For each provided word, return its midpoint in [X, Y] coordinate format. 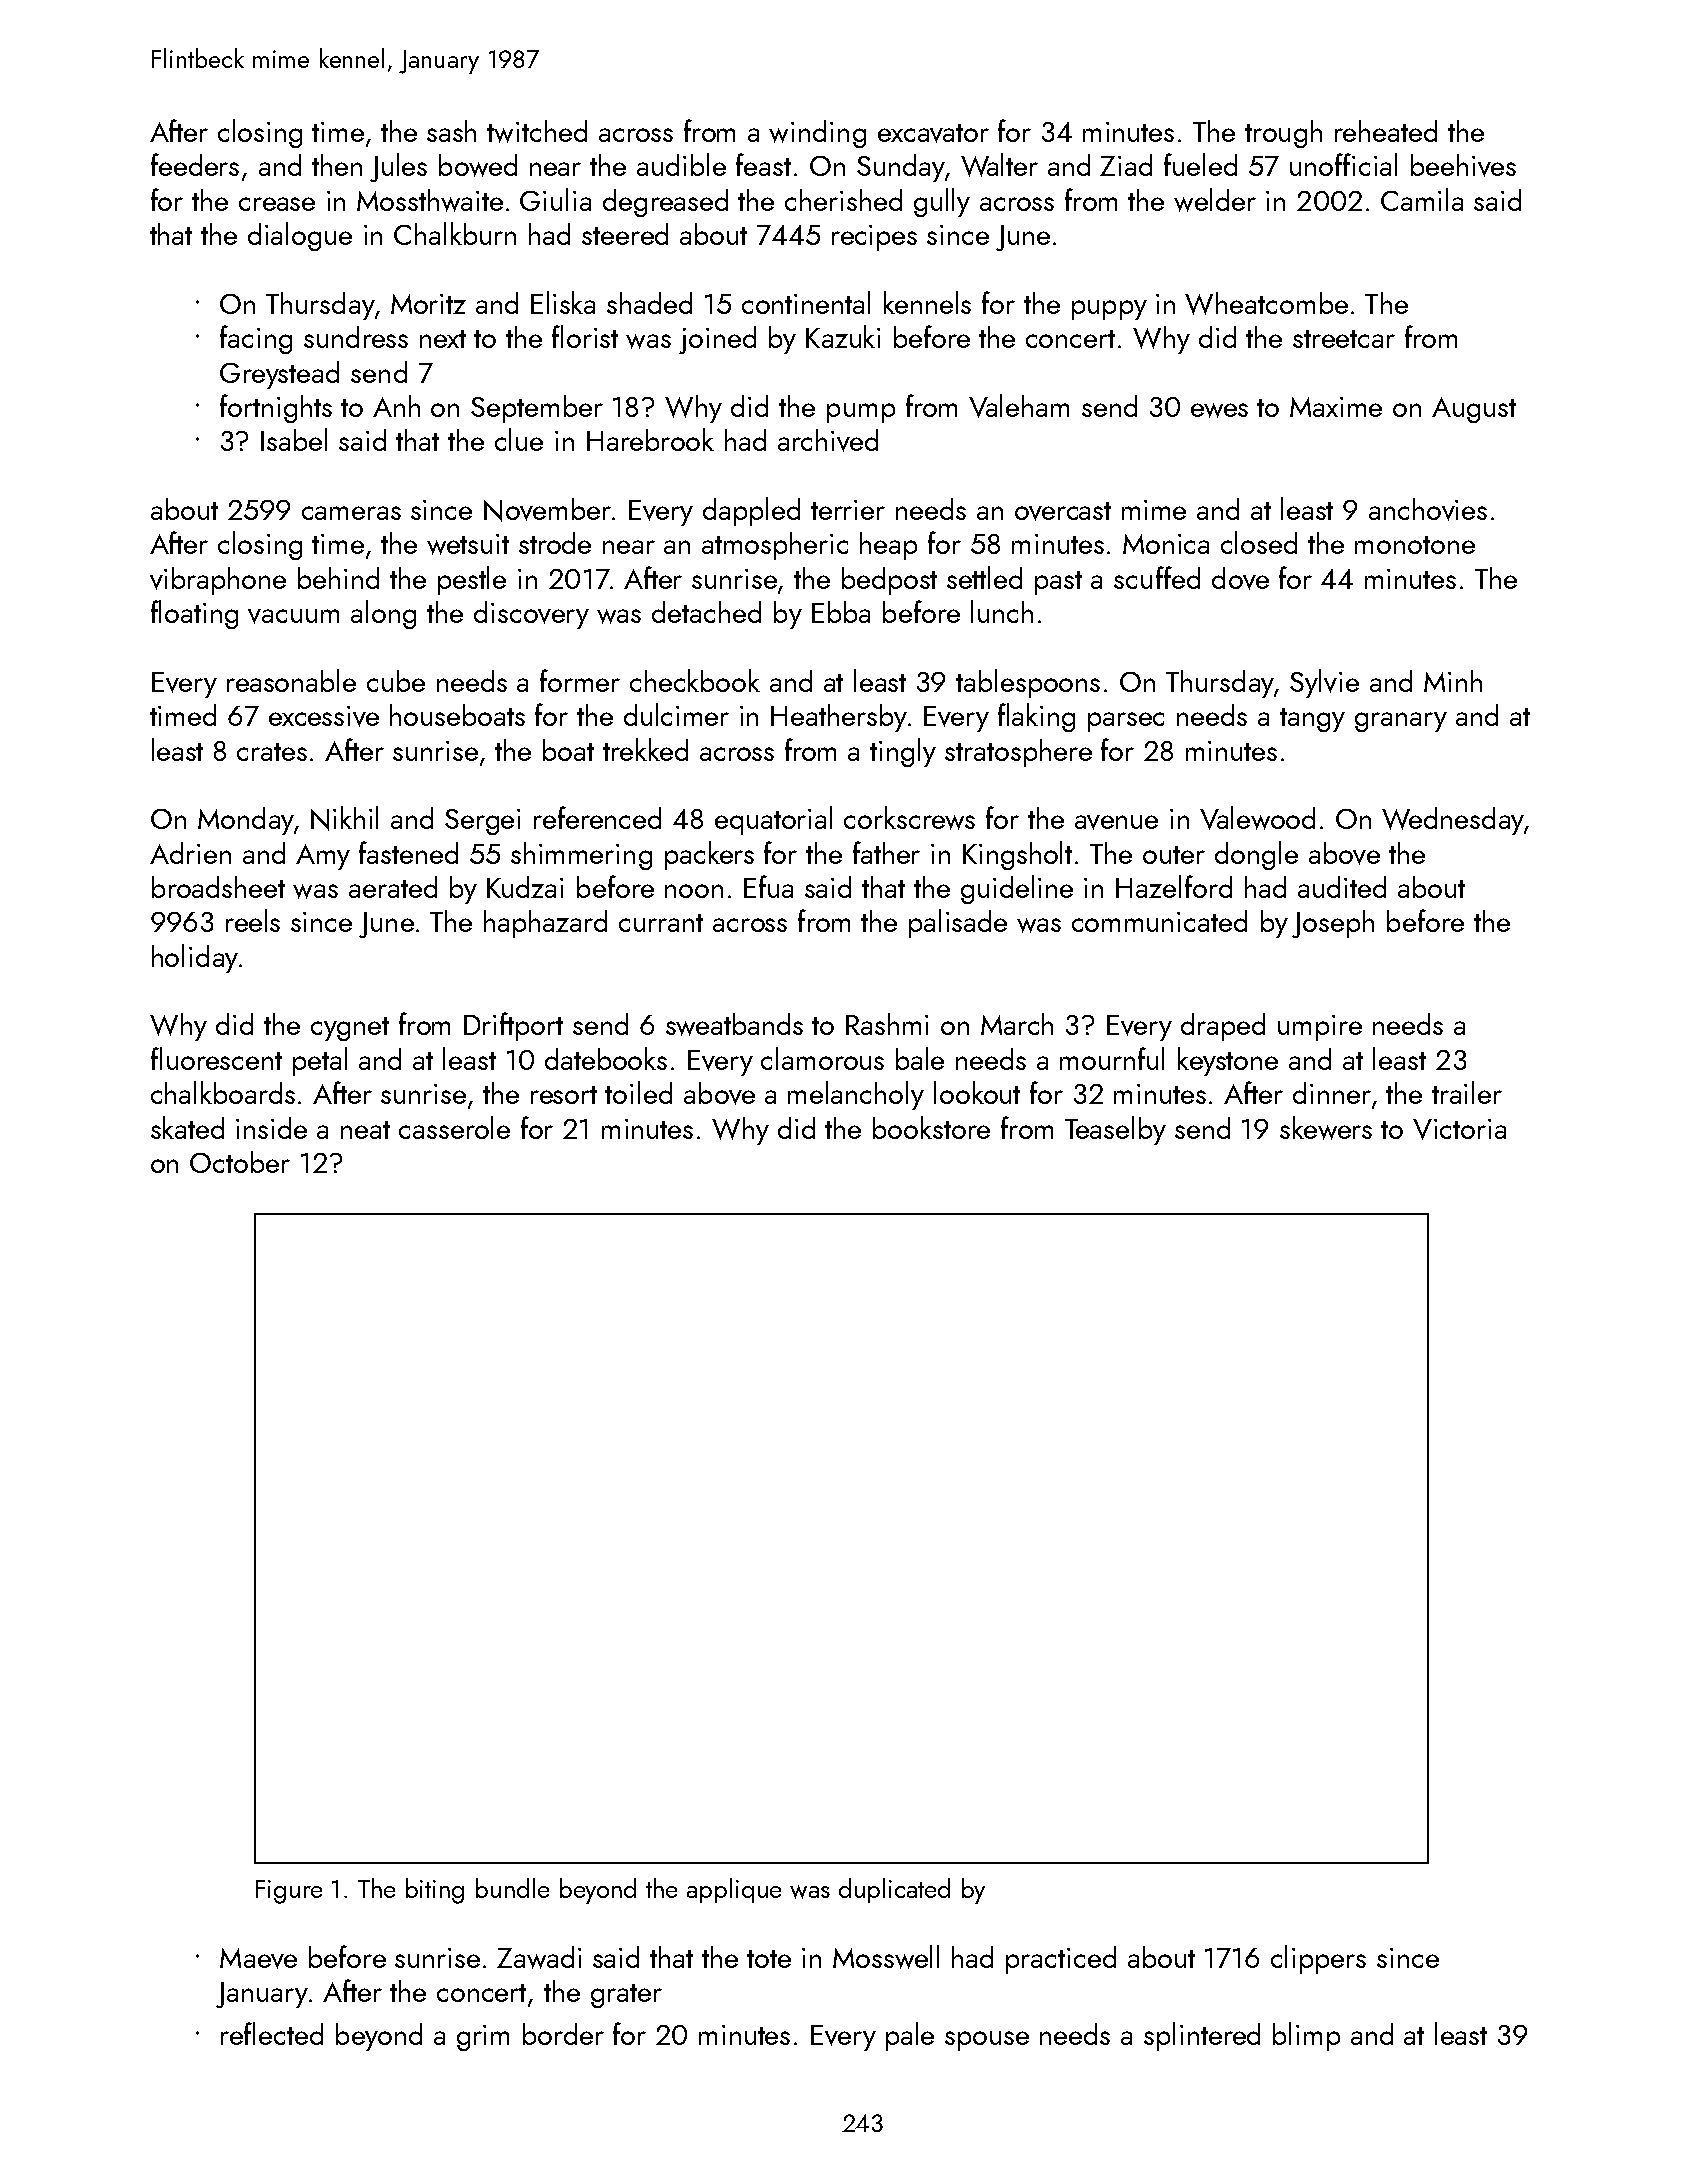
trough [1283, 134]
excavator [933, 133]
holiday [195, 958]
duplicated [894, 1890]
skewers [1326, 1128]
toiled [638, 1092]
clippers [1318, 1959]
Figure [289, 1892]
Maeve [258, 1958]
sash [451, 131]
